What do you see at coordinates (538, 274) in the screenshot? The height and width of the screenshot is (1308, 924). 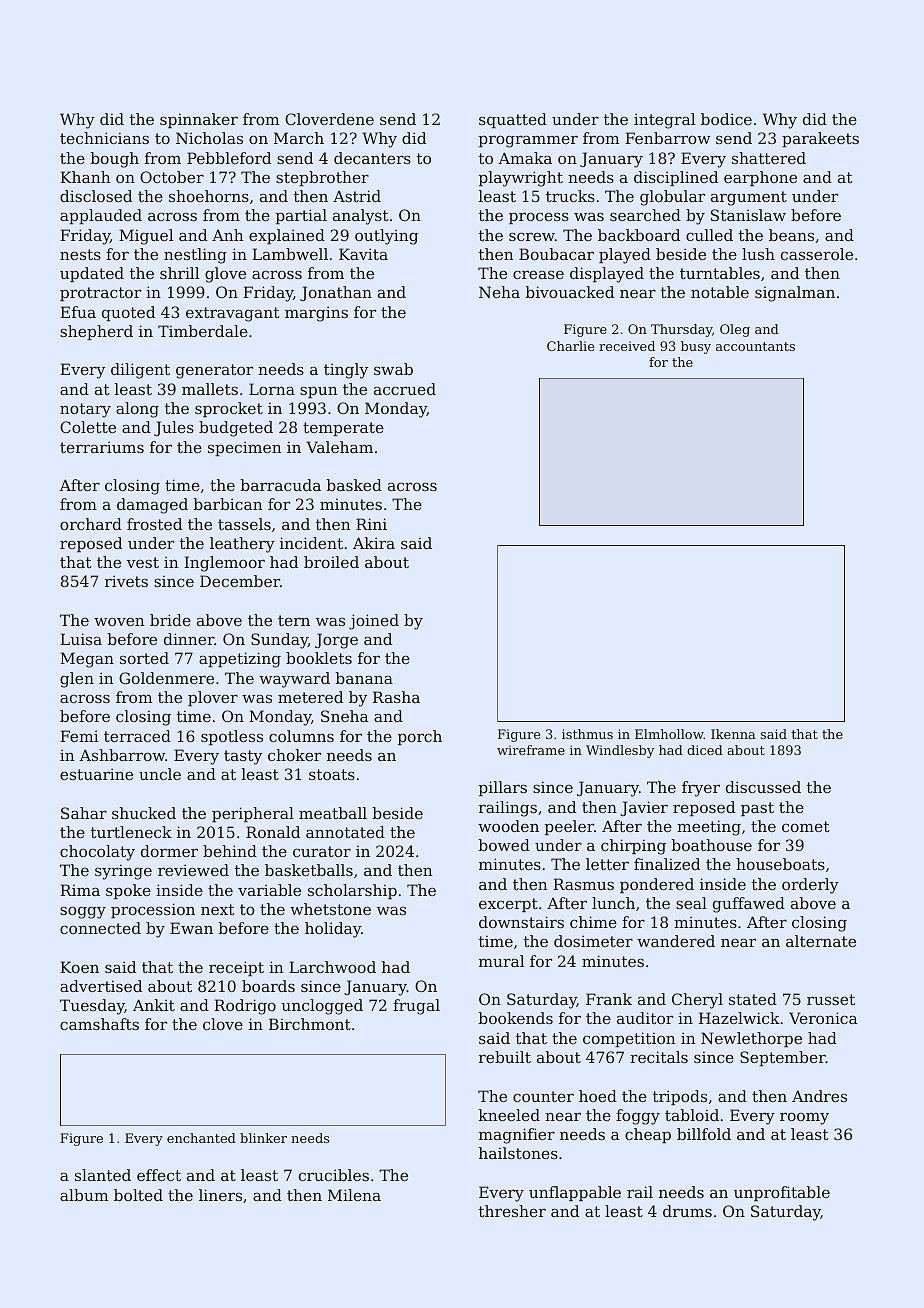 I see `crease` at bounding box center [538, 274].
